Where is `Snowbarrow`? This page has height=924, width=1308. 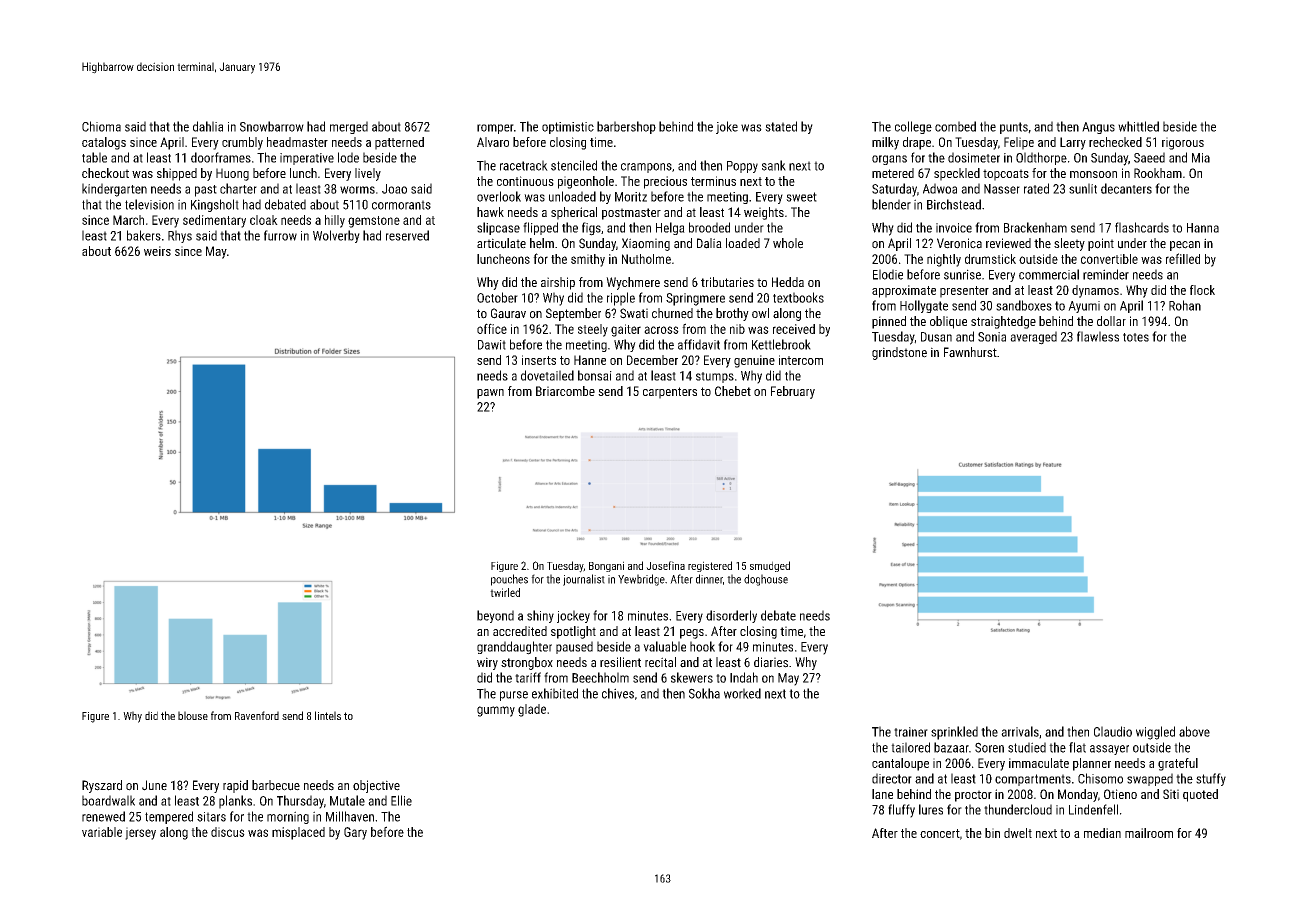
Snowbarrow is located at coordinates (272, 126).
